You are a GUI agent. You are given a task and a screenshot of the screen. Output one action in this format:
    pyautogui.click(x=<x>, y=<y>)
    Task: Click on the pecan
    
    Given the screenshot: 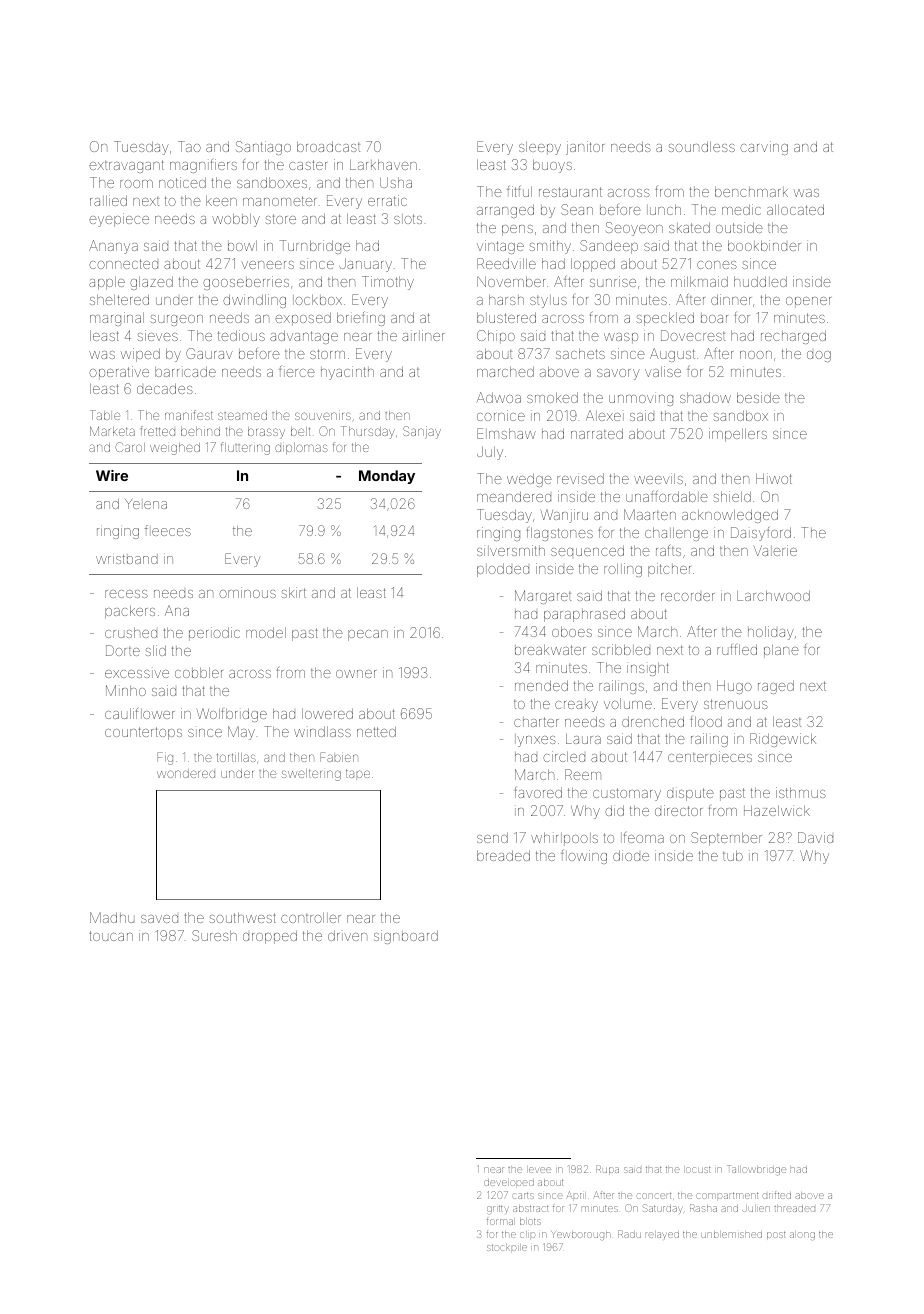 What is the action you would take?
    pyautogui.click(x=368, y=635)
